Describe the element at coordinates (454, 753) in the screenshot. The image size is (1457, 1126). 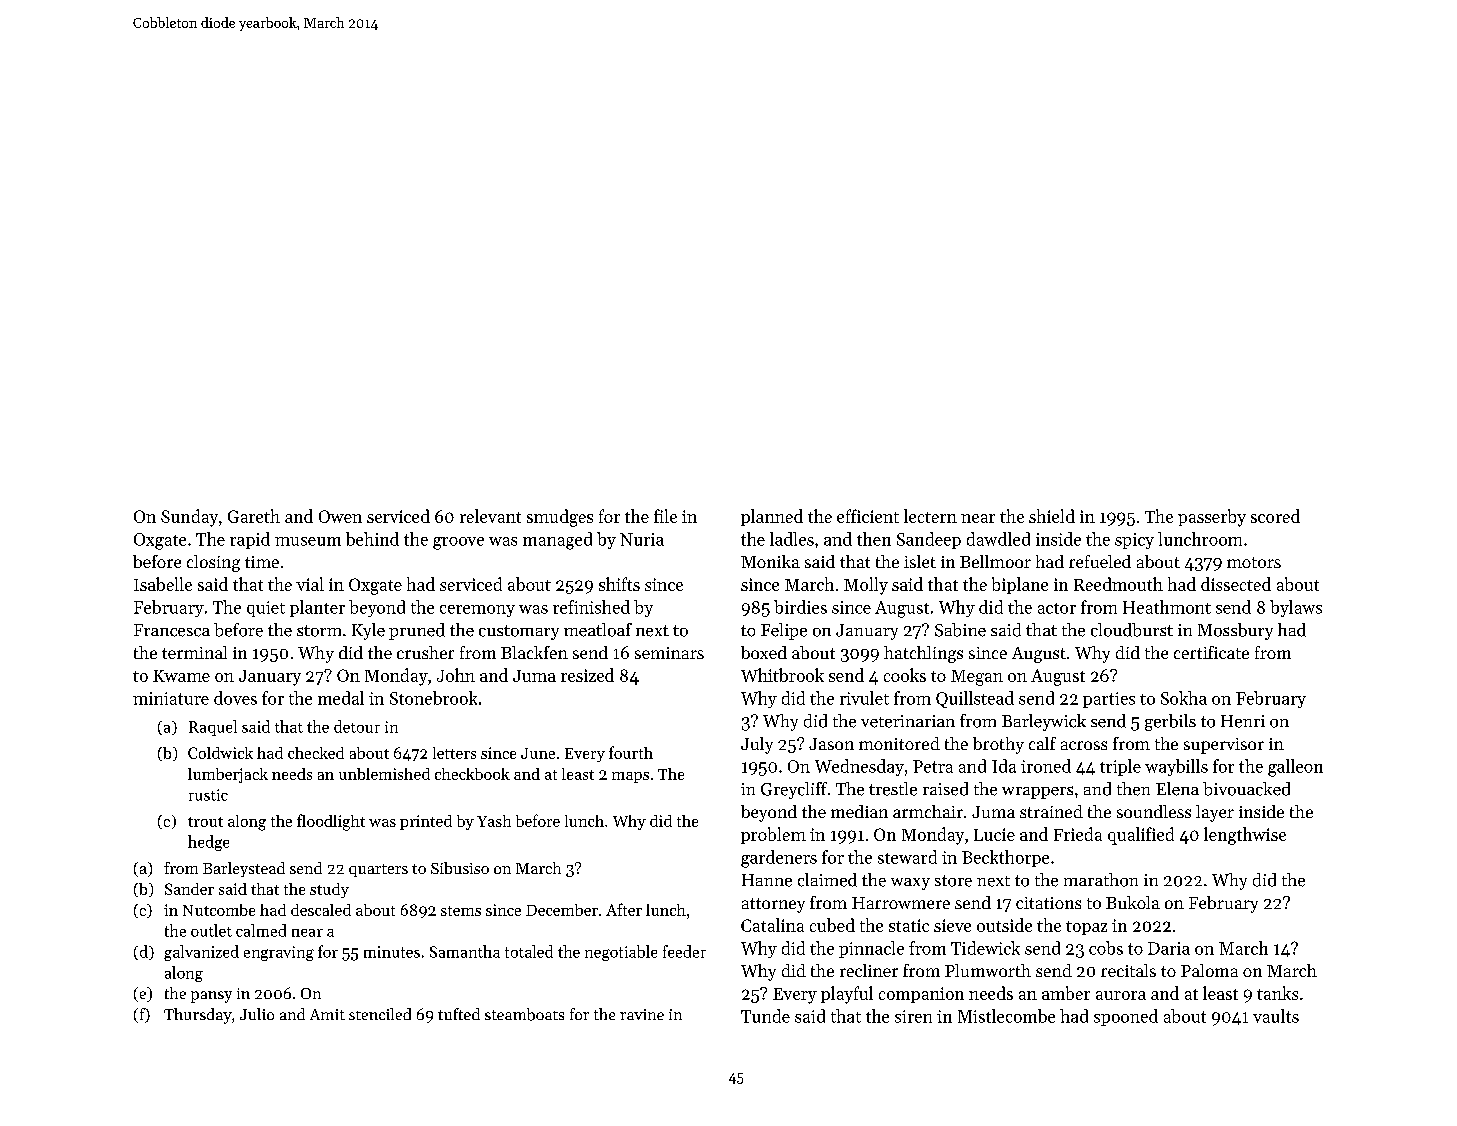
I see `letters` at that location.
